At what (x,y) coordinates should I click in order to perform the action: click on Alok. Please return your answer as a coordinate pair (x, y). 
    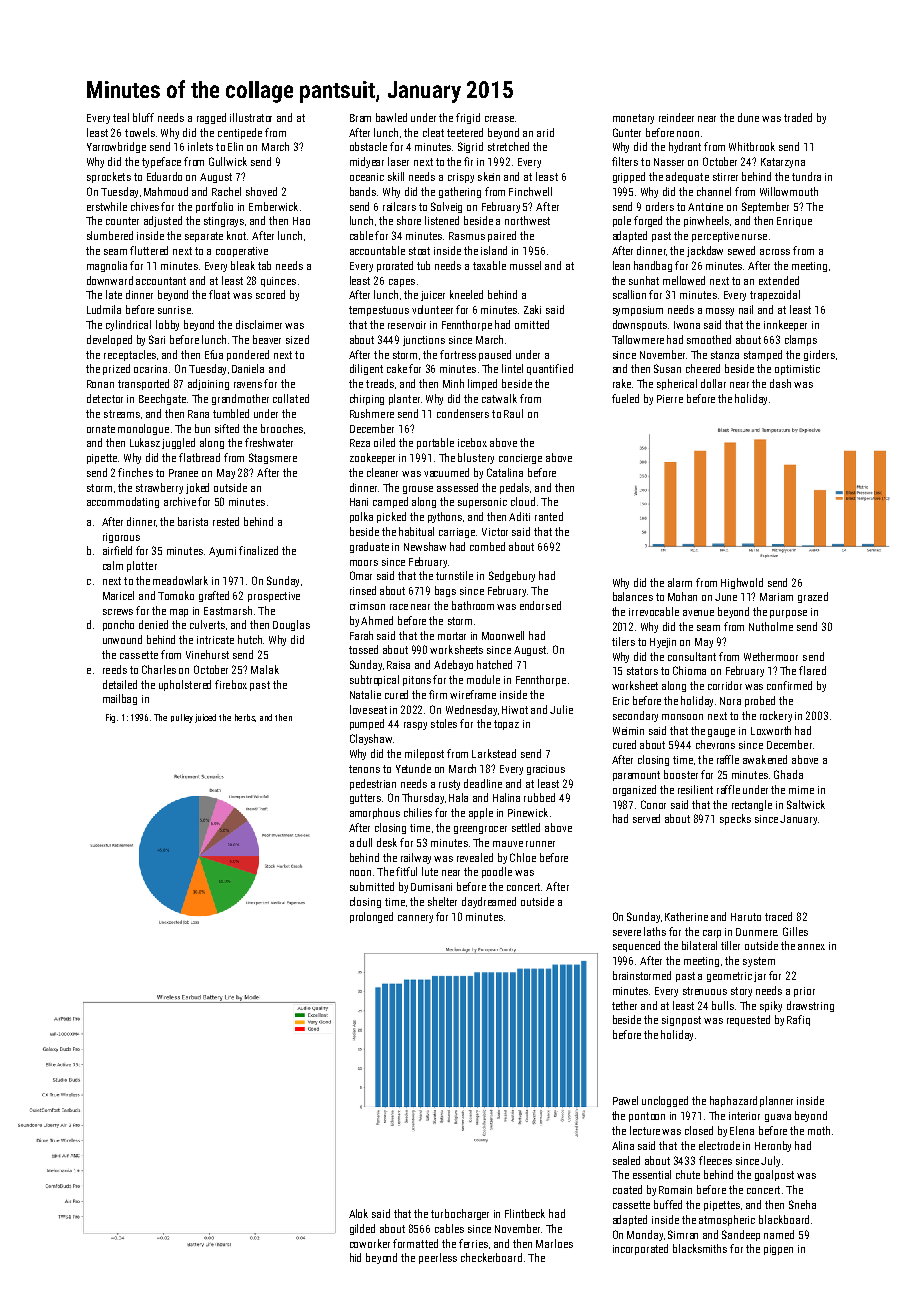
    Looking at the image, I should click on (358, 1213).
